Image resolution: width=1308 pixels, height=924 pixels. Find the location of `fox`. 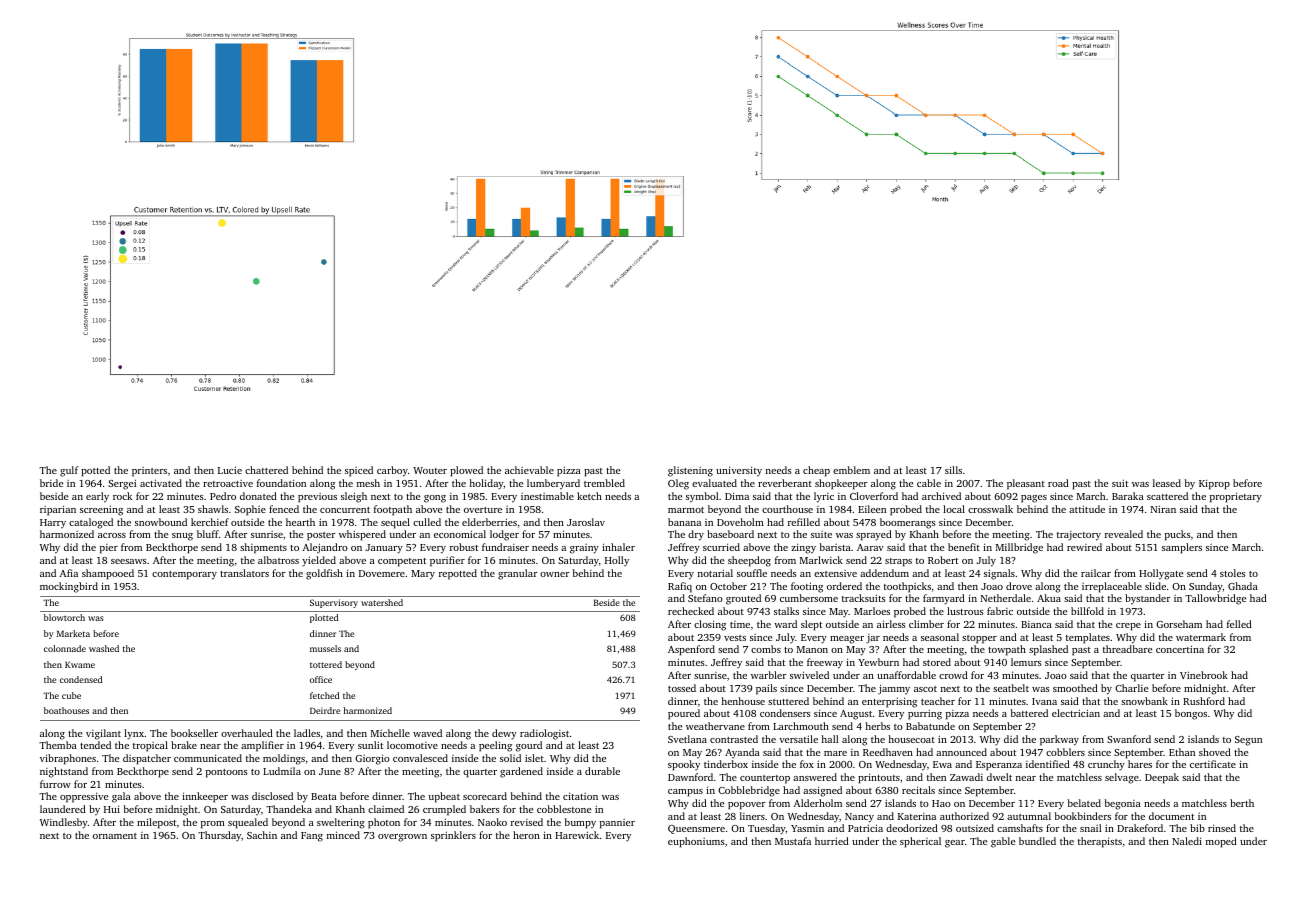

fox is located at coordinates (807, 764).
